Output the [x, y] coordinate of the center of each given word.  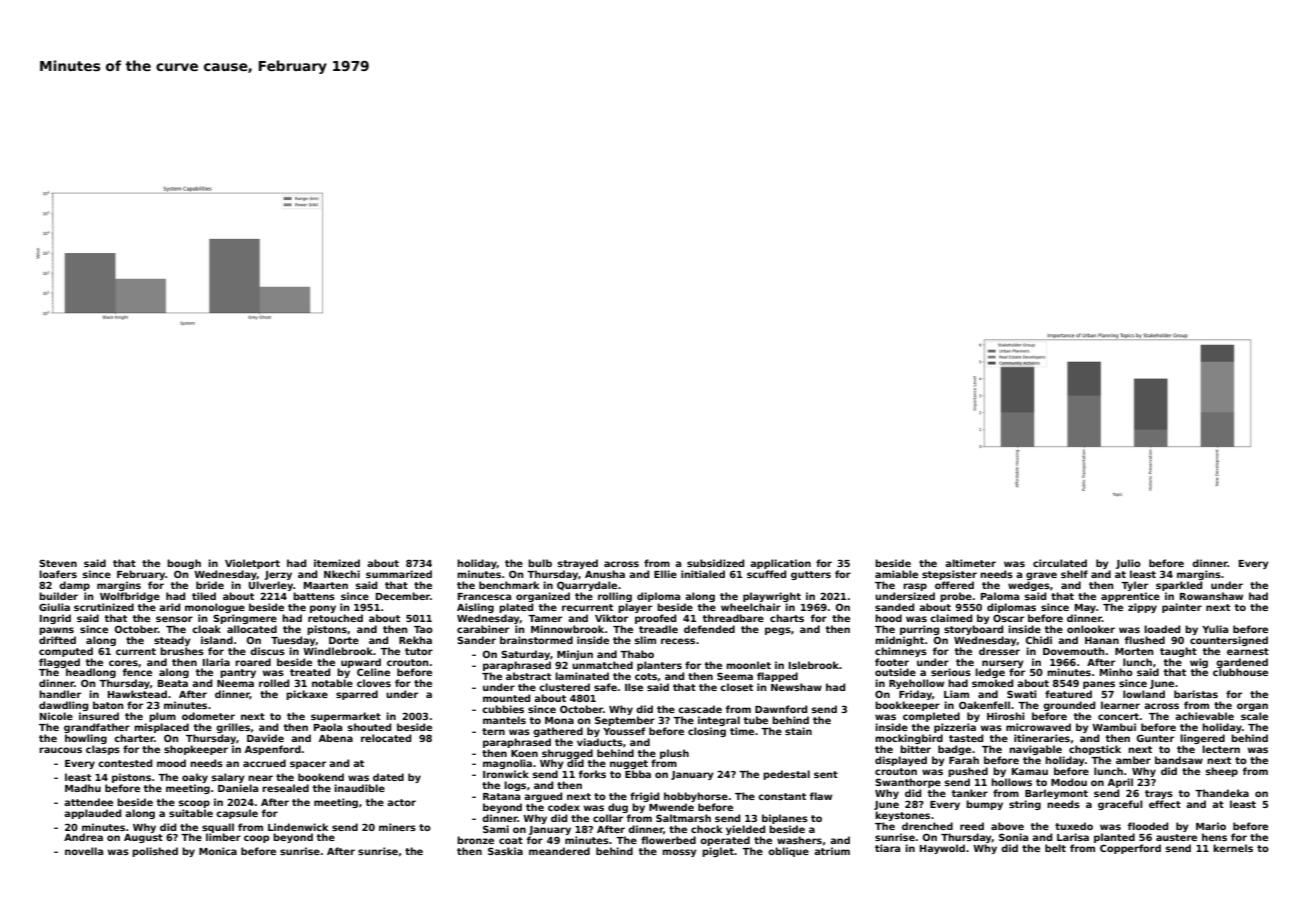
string [1025, 805]
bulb [540, 563]
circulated [1060, 563]
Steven [58, 563]
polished [155, 852]
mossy [679, 853]
